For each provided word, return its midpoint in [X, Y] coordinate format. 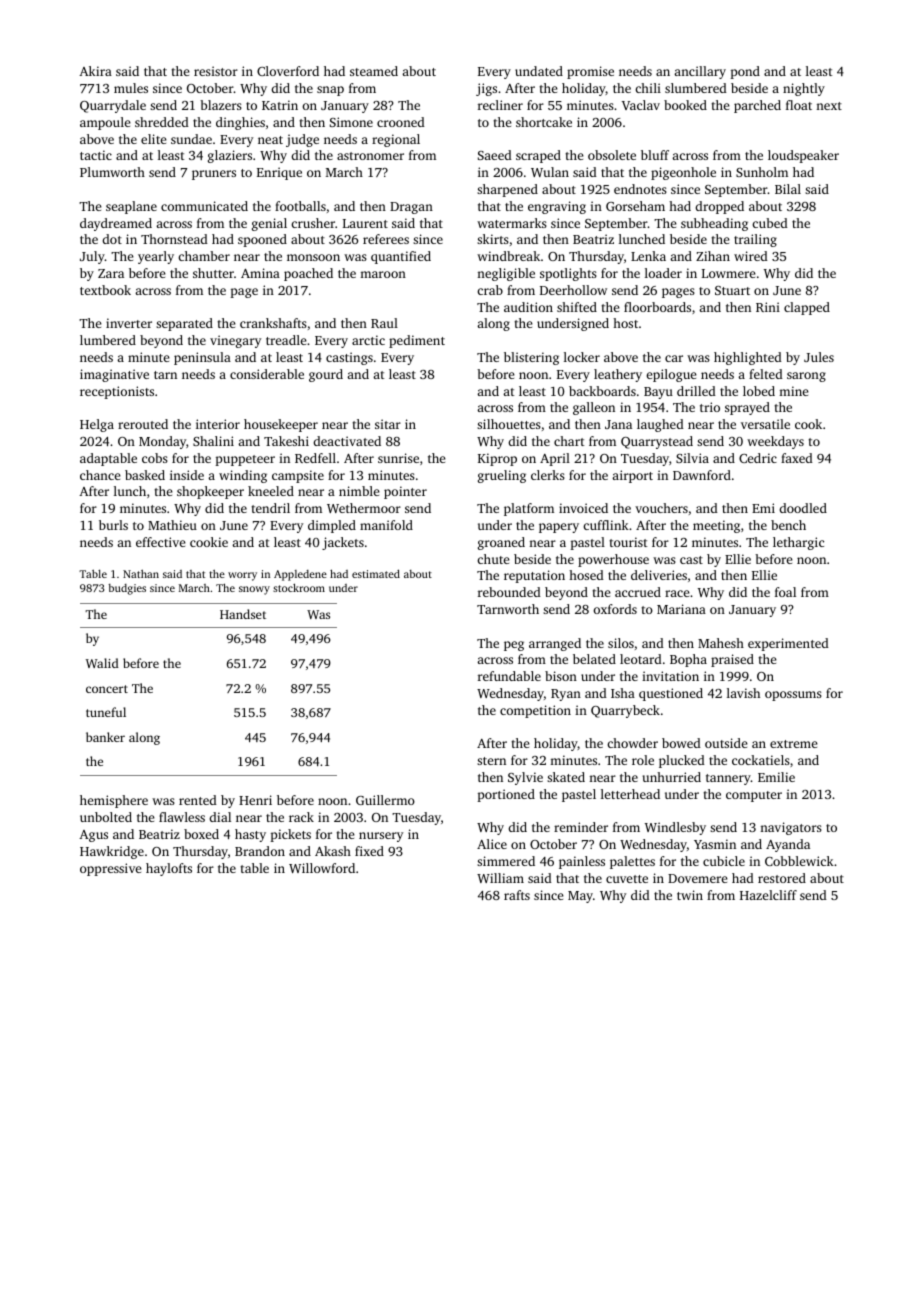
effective [161, 542]
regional [396, 140]
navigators [791, 828]
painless [582, 862]
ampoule [105, 123]
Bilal [788, 189]
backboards [602, 391]
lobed [759, 391]
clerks [548, 475]
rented [198, 800]
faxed [797, 458]
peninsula [202, 358]
